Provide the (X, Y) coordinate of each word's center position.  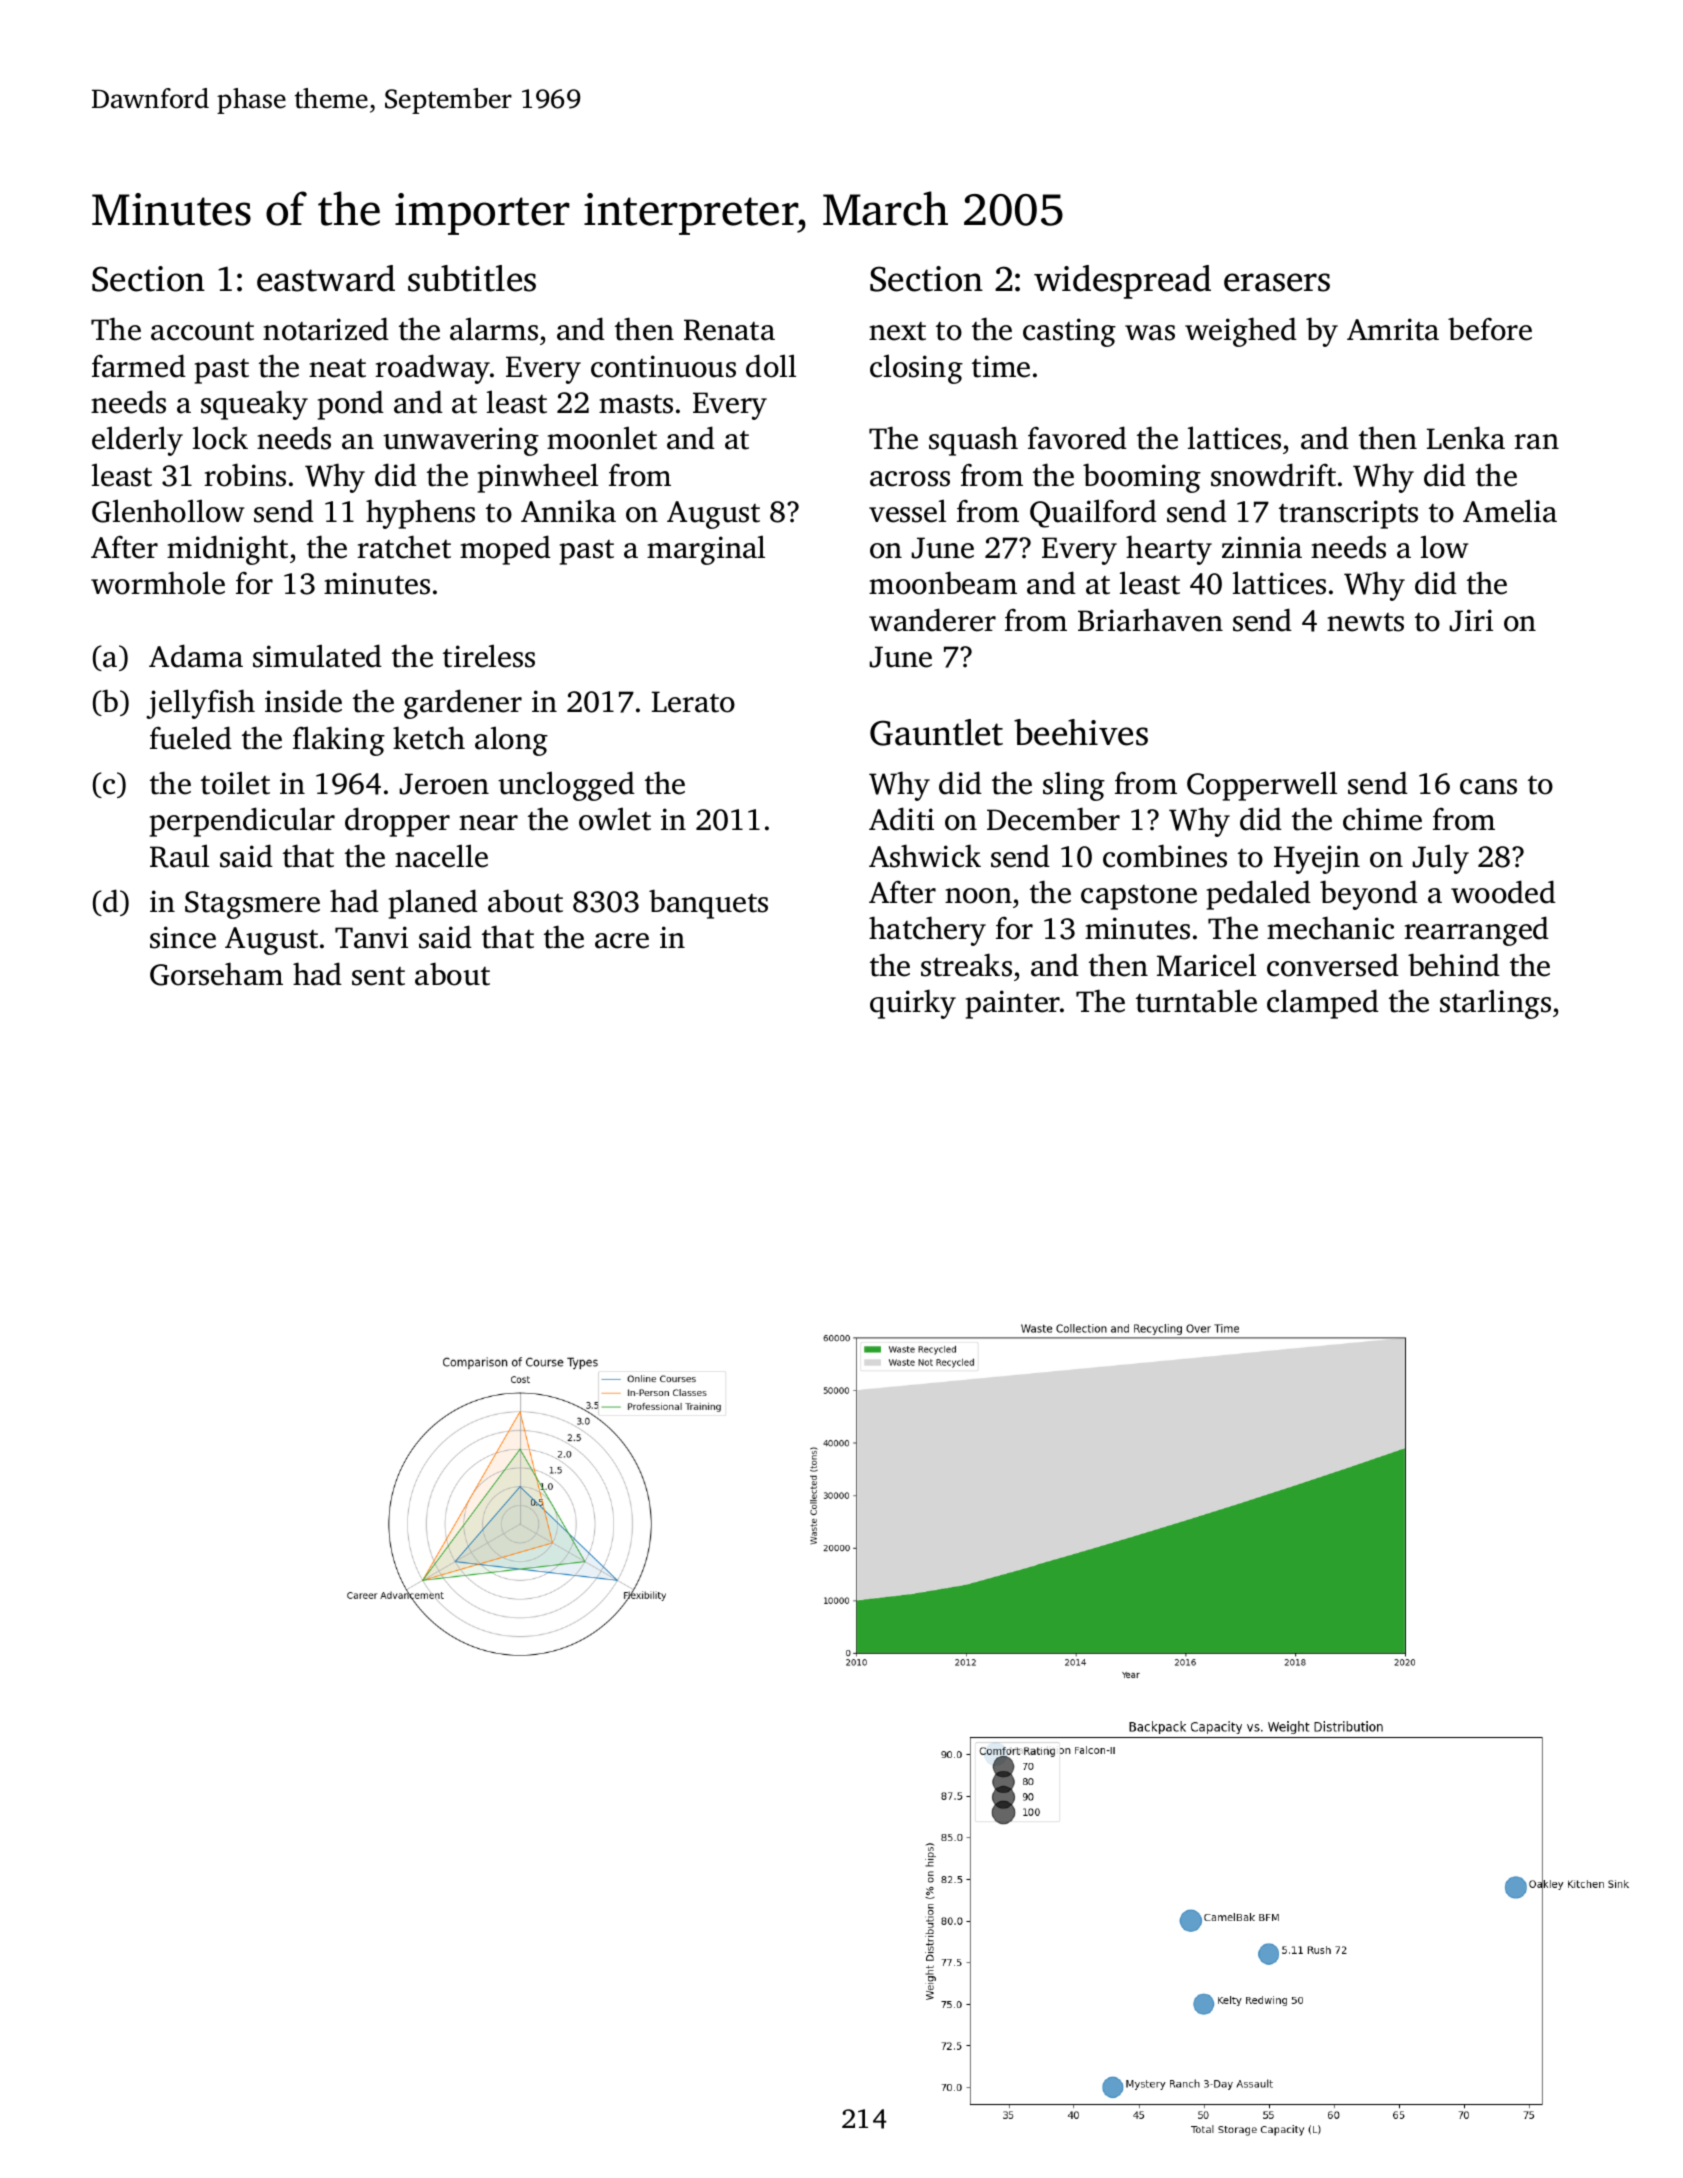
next (897, 331)
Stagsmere (252, 905)
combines (1165, 856)
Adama (196, 656)
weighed (1241, 332)
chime (1382, 819)
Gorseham (216, 974)
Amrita (1393, 329)
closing (916, 369)
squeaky (254, 405)
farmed (139, 366)
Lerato (693, 702)
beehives (1081, 732)
